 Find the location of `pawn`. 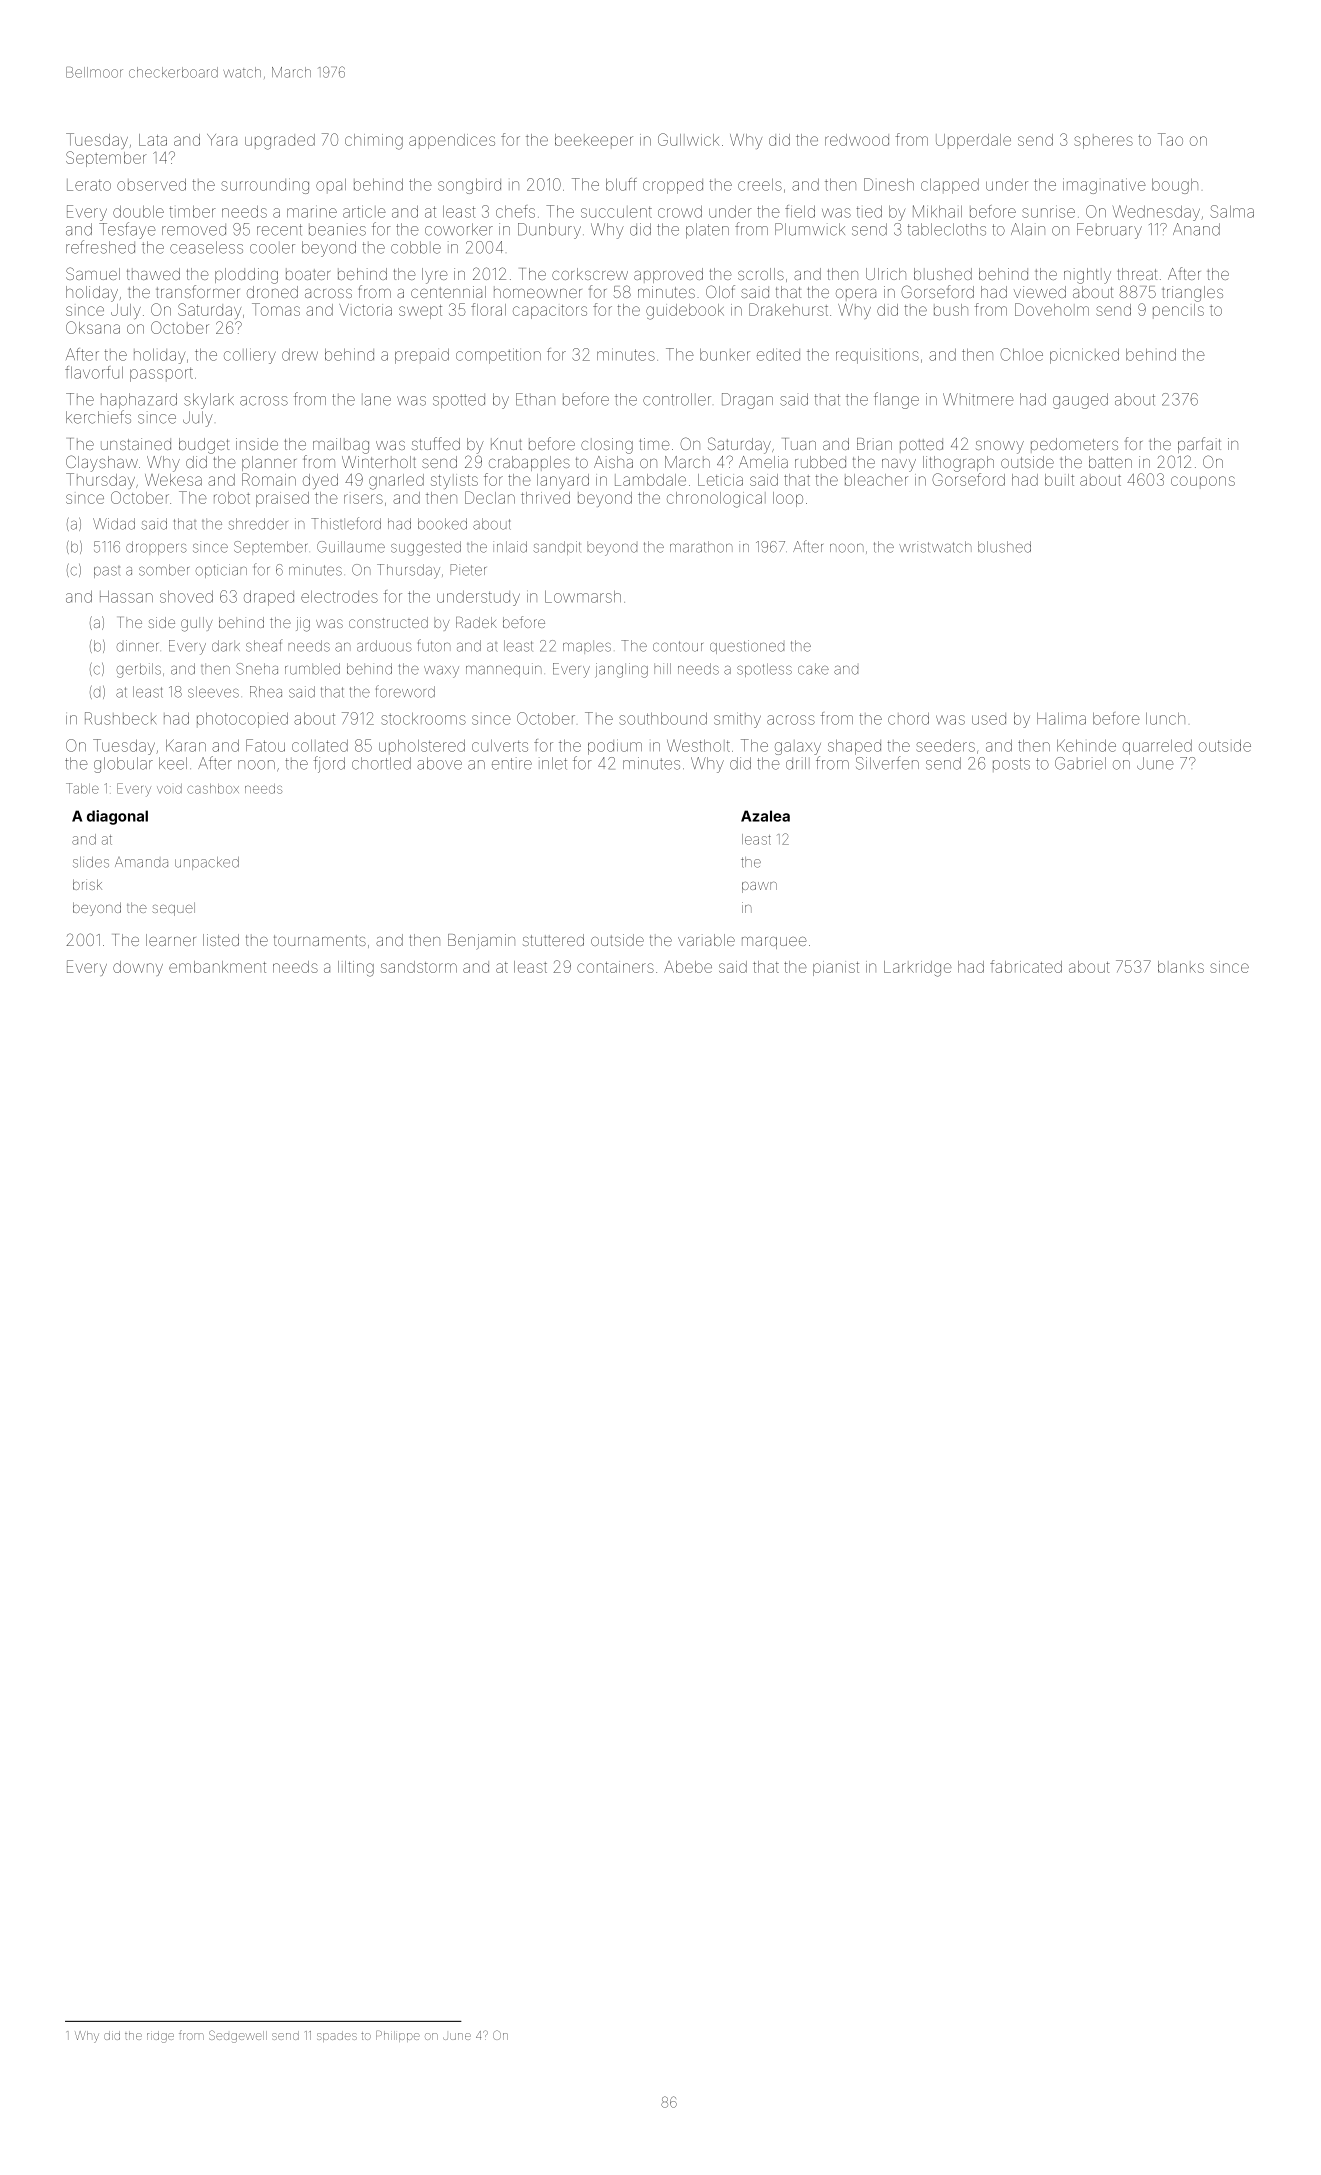

pawn is located at coordinates (759, 887).
